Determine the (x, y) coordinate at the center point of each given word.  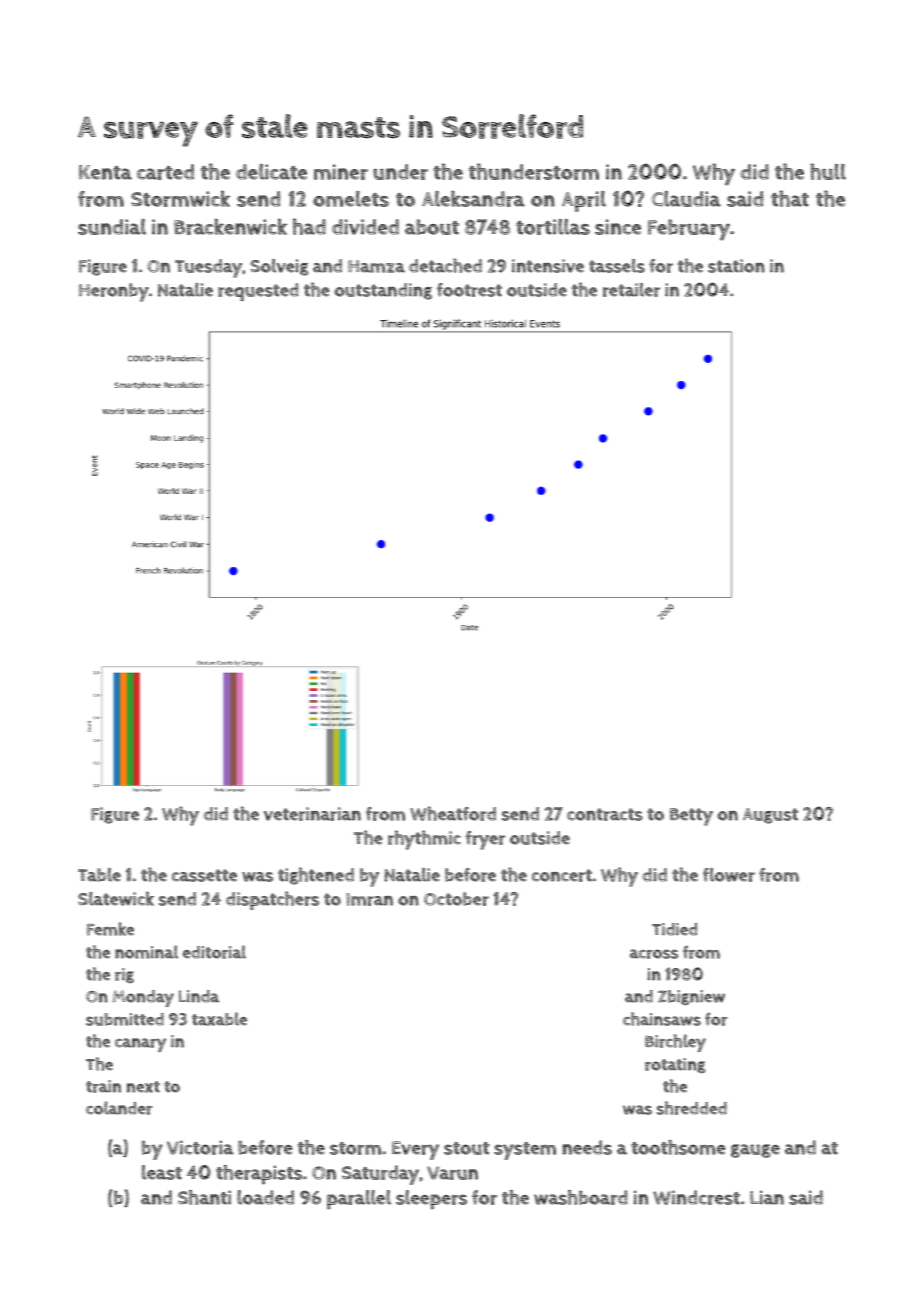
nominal (146, 952)
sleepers (431, 1200)
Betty (691, 817)
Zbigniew (691, 997)
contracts (605, 814)
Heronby (114, 292)
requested (258, 292)
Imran (369, 899)
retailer (631, 290)
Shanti (204, 1197)
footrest (469, 290)
